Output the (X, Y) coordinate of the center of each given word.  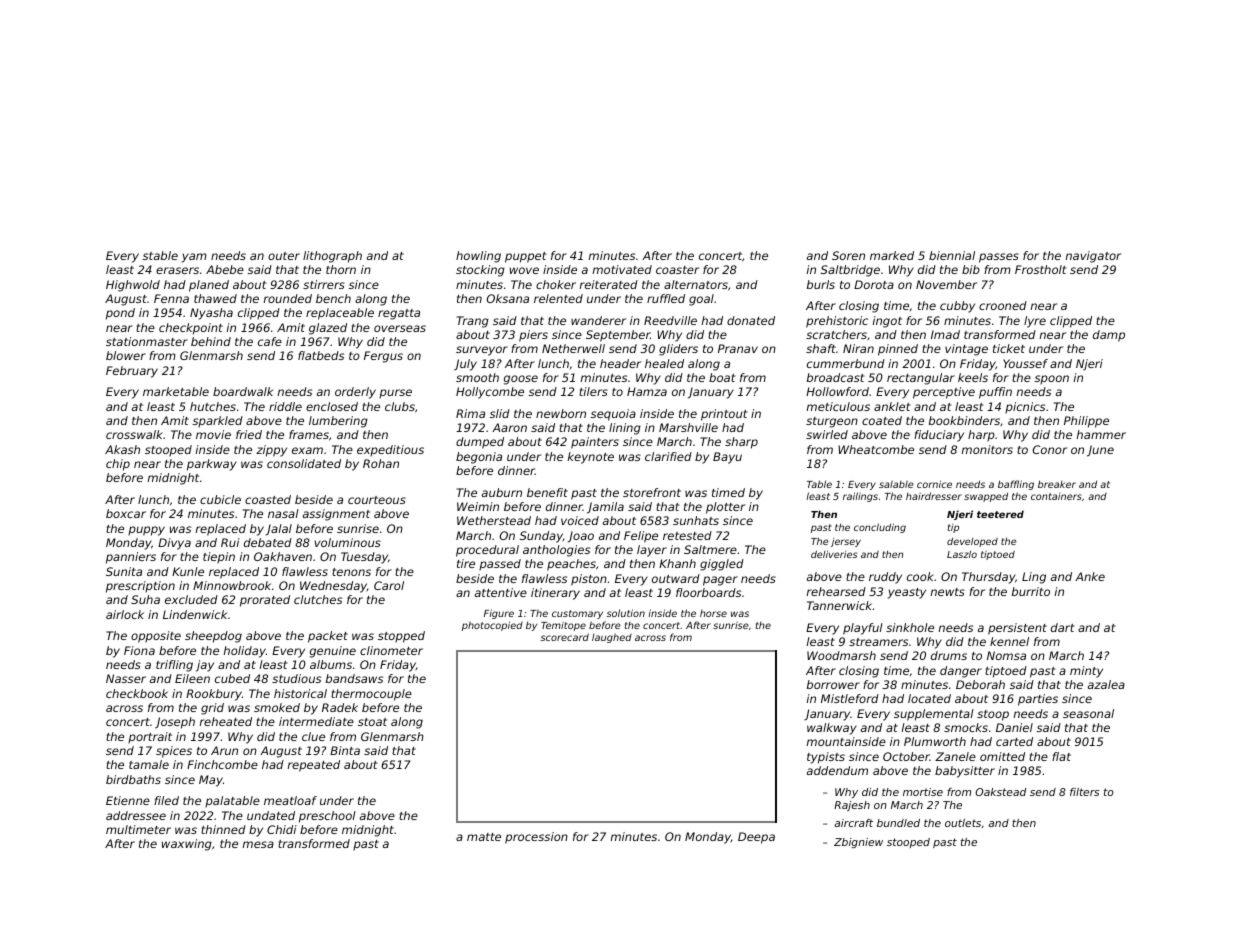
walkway (832, 729)
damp (1109, 336)
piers (533, 336)
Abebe (225, 269)
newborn (561, 413)
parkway (212, 465)
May (211, 781)
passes (999, 258)
